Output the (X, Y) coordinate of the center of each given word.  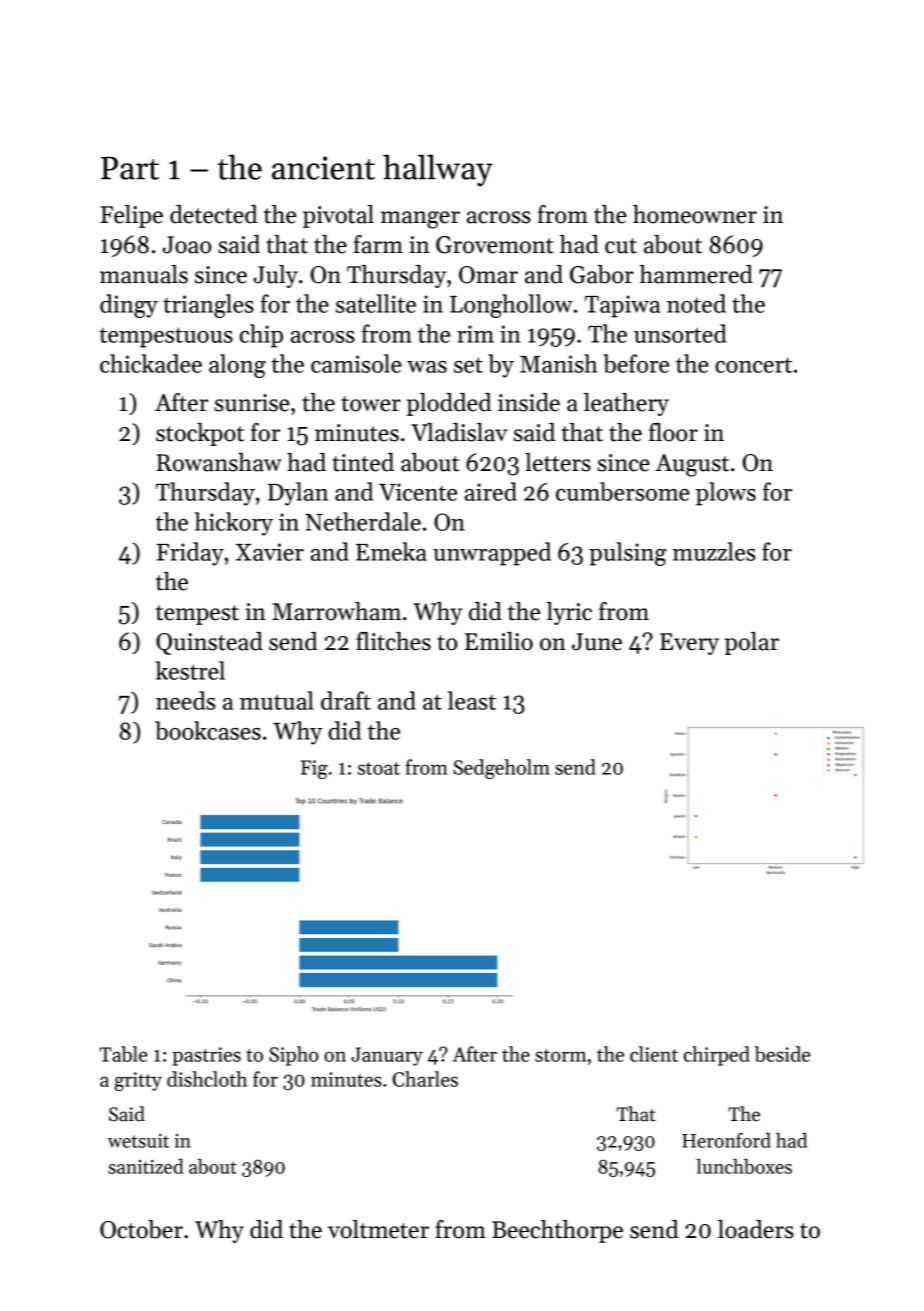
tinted (363, 462)
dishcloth (207, 1079)
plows (726, 494)
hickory (234, 524)
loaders (756, 1229)
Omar (488, 275)
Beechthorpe (557, 1231)
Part (130, 168)
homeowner (695, 214)
